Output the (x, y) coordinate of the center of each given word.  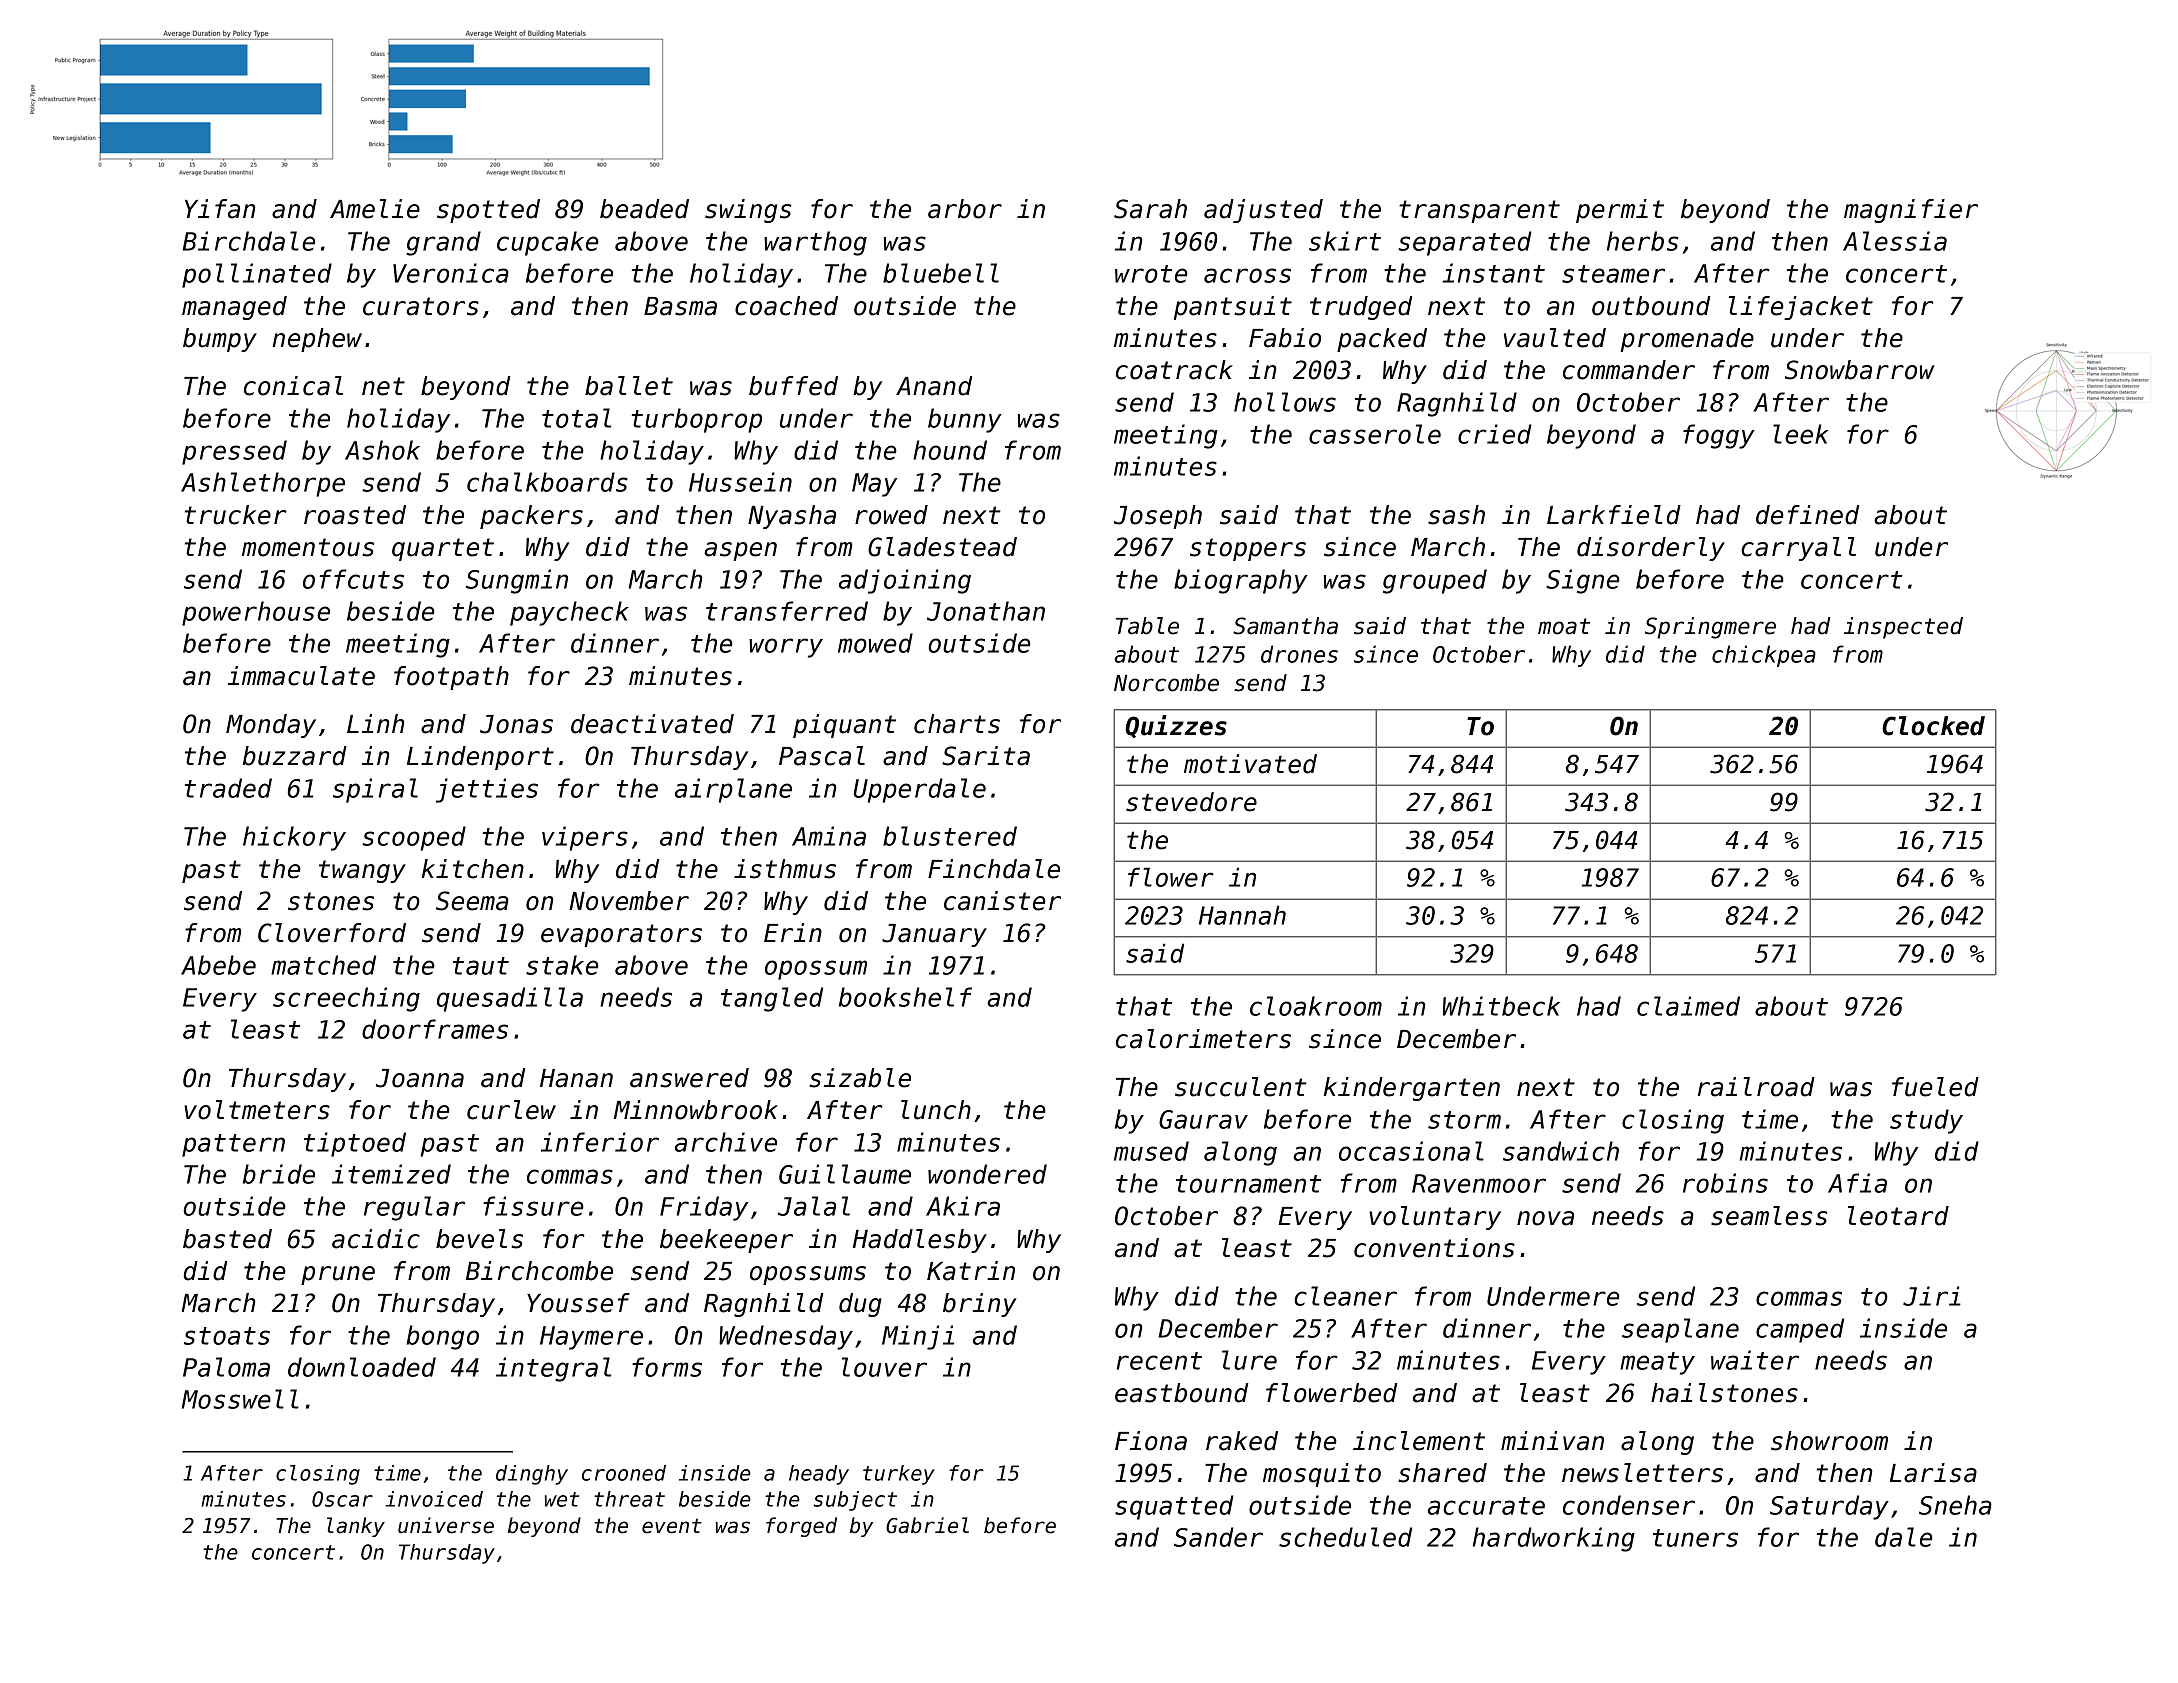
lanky (356, 1527)
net (383, 386)
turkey (899, 1475)
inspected (1903, 628)
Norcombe (1166, 683)
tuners (1695, 1538)
